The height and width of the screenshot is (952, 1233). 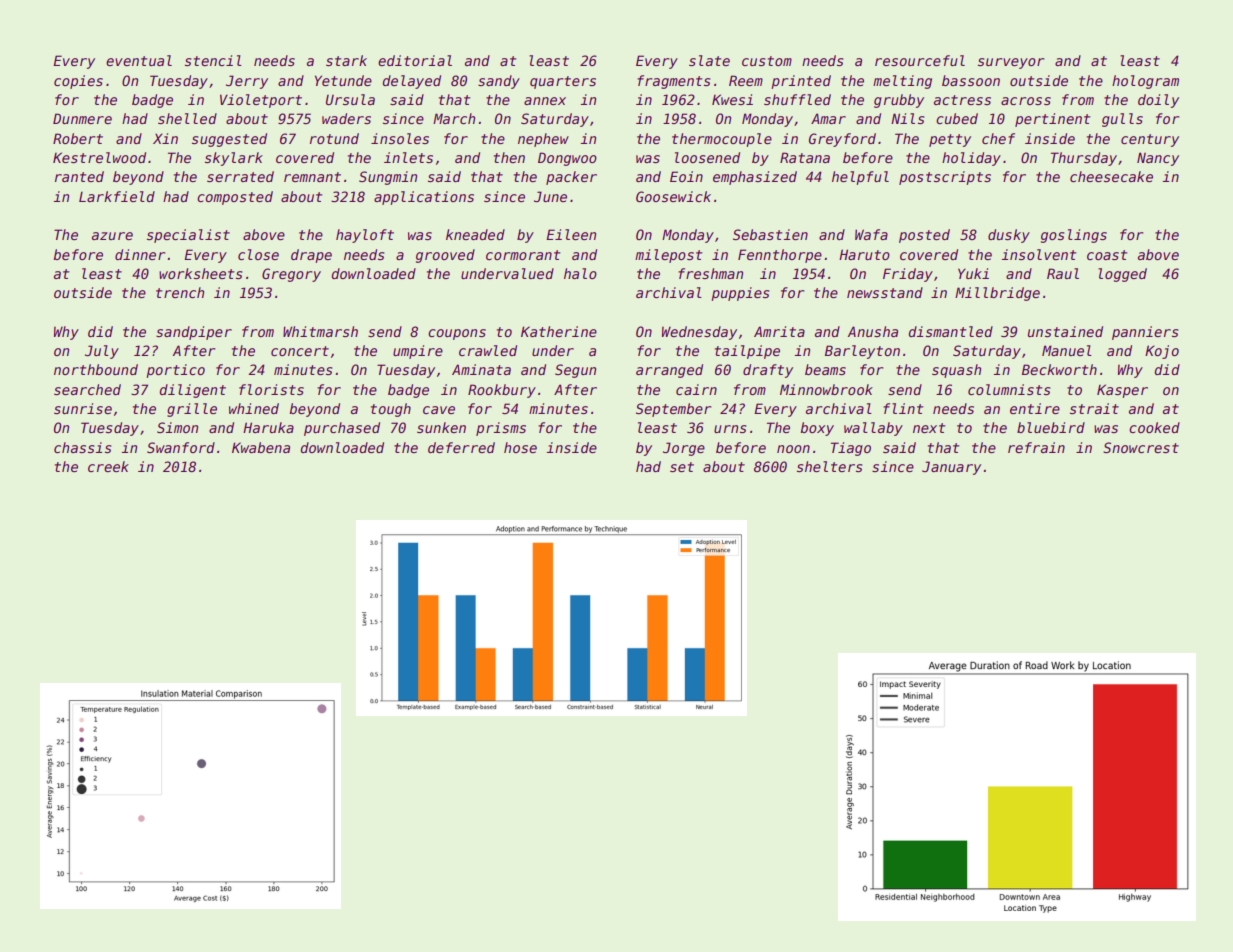 I want to click on Dunmere, so click(x=82, y=118).
